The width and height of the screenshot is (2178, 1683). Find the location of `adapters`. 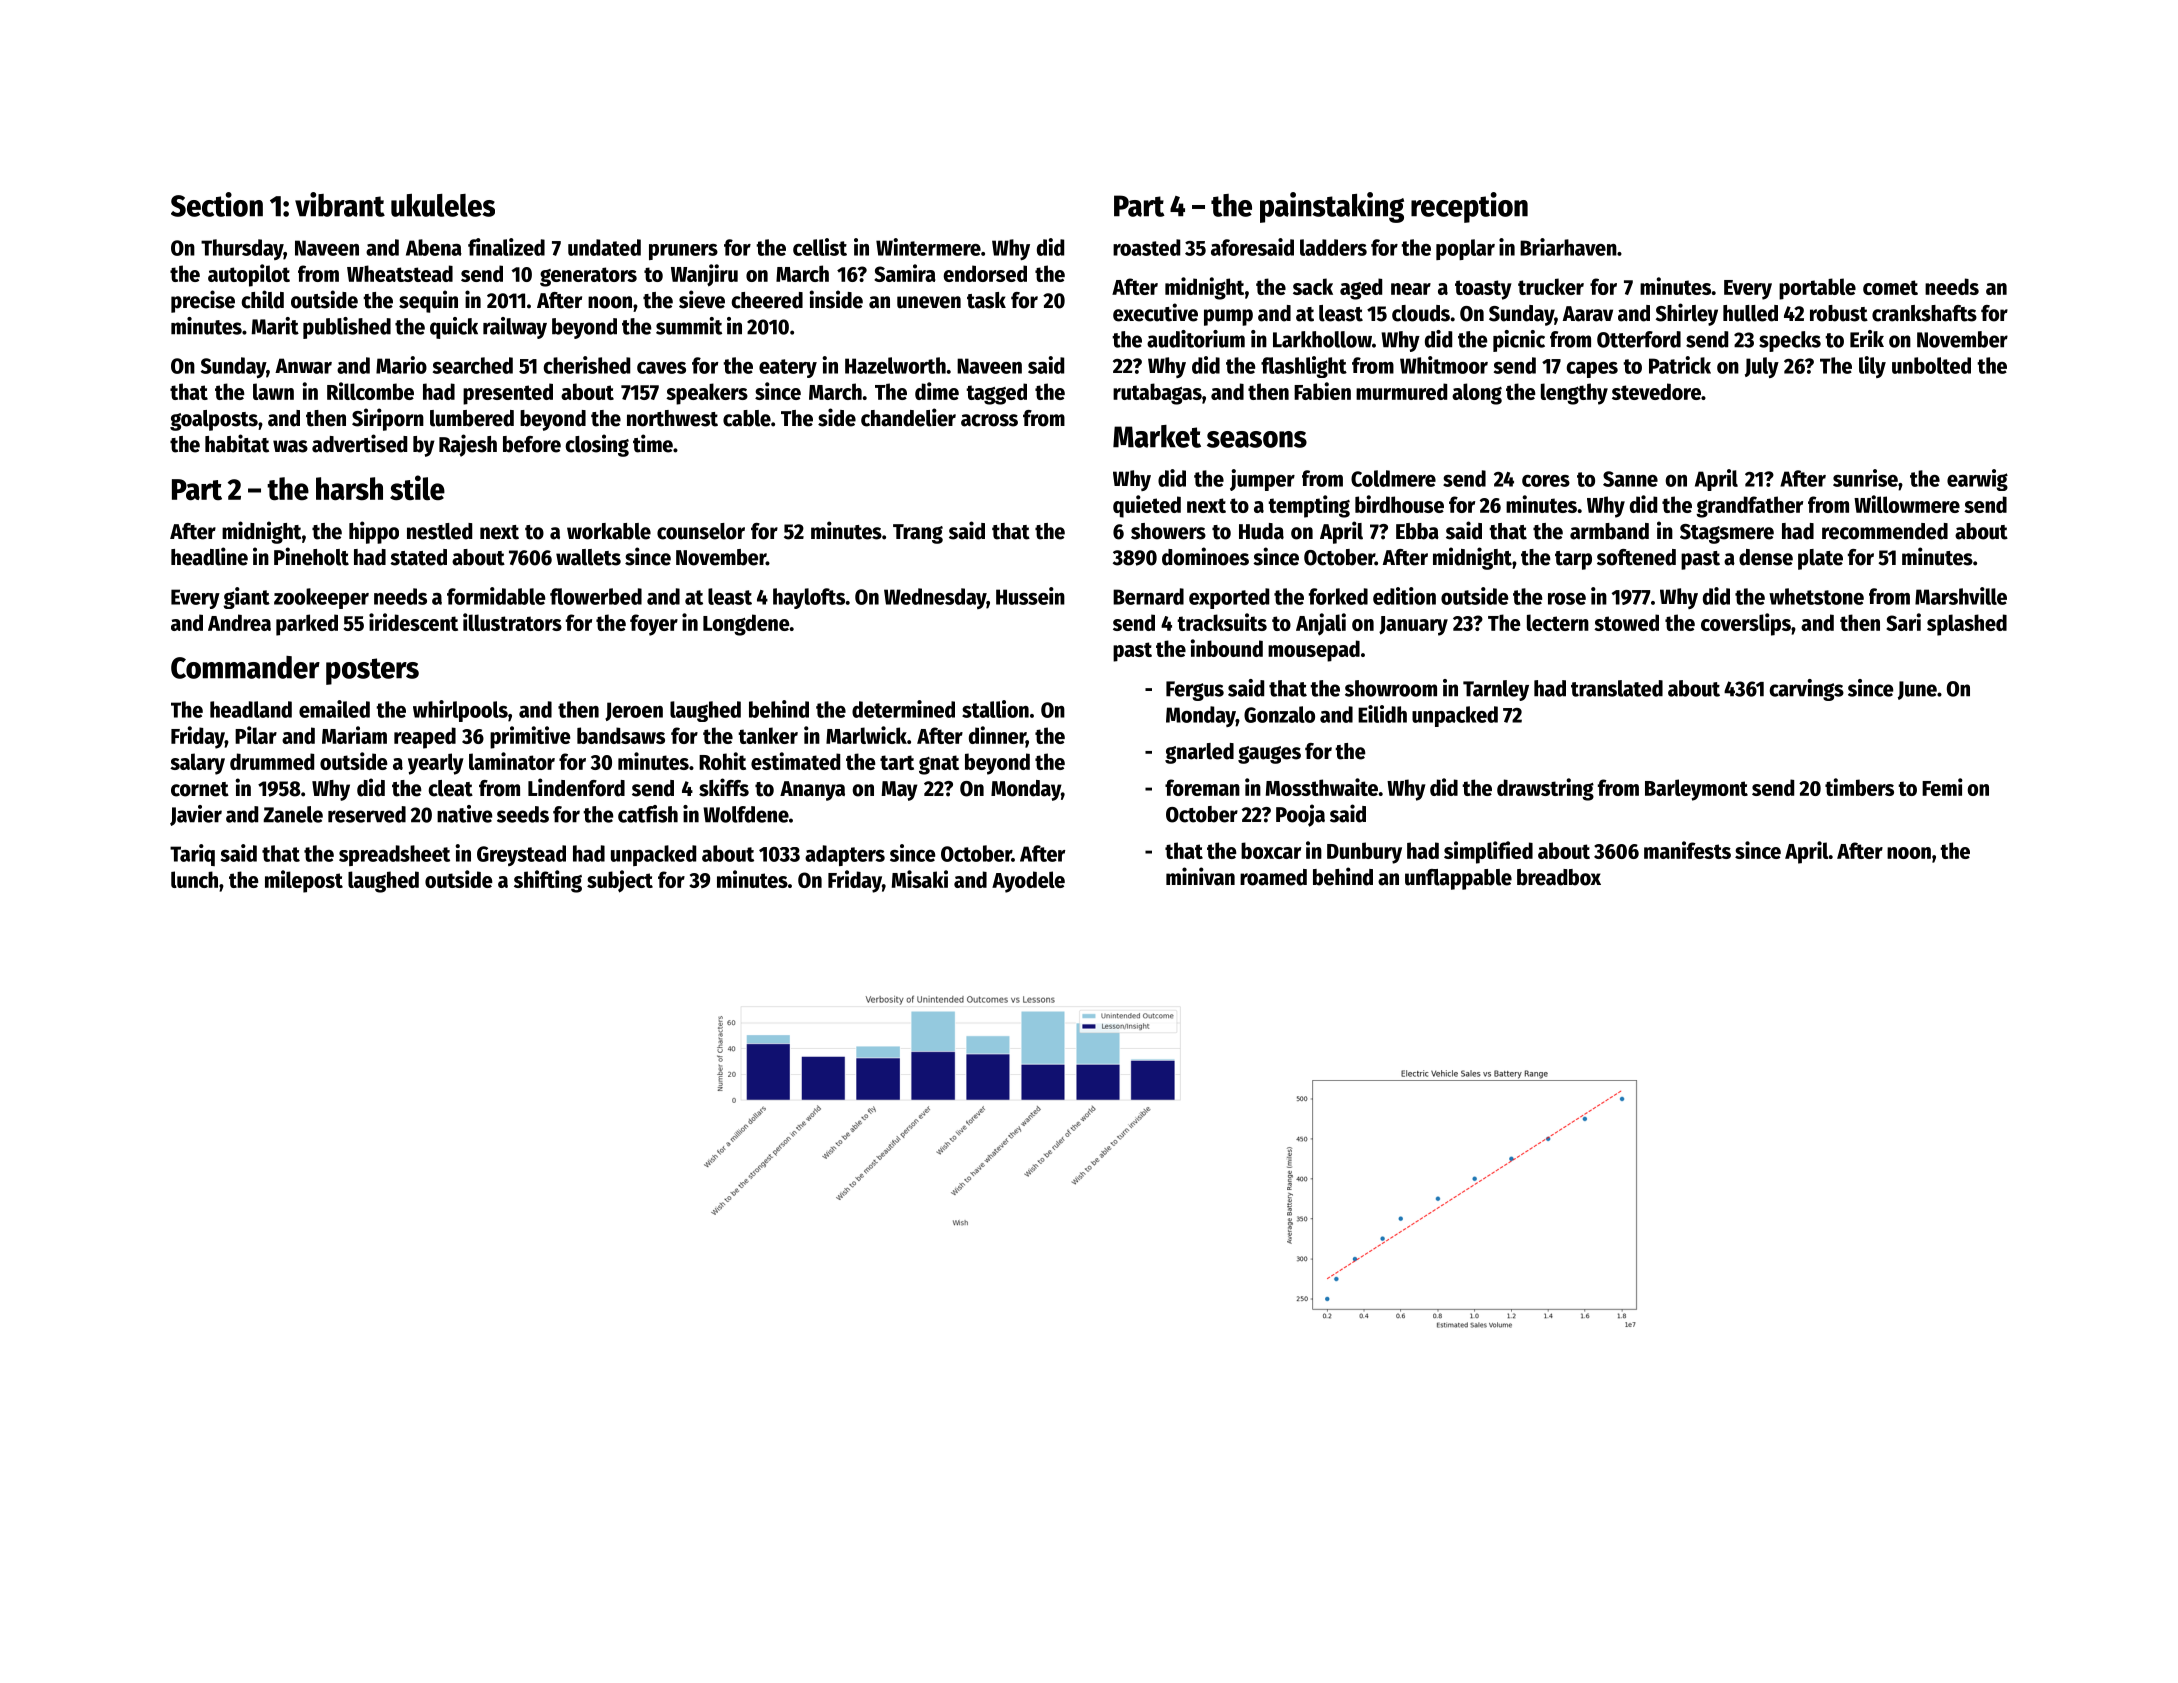

adapters is located at coordinates (845, 855).
